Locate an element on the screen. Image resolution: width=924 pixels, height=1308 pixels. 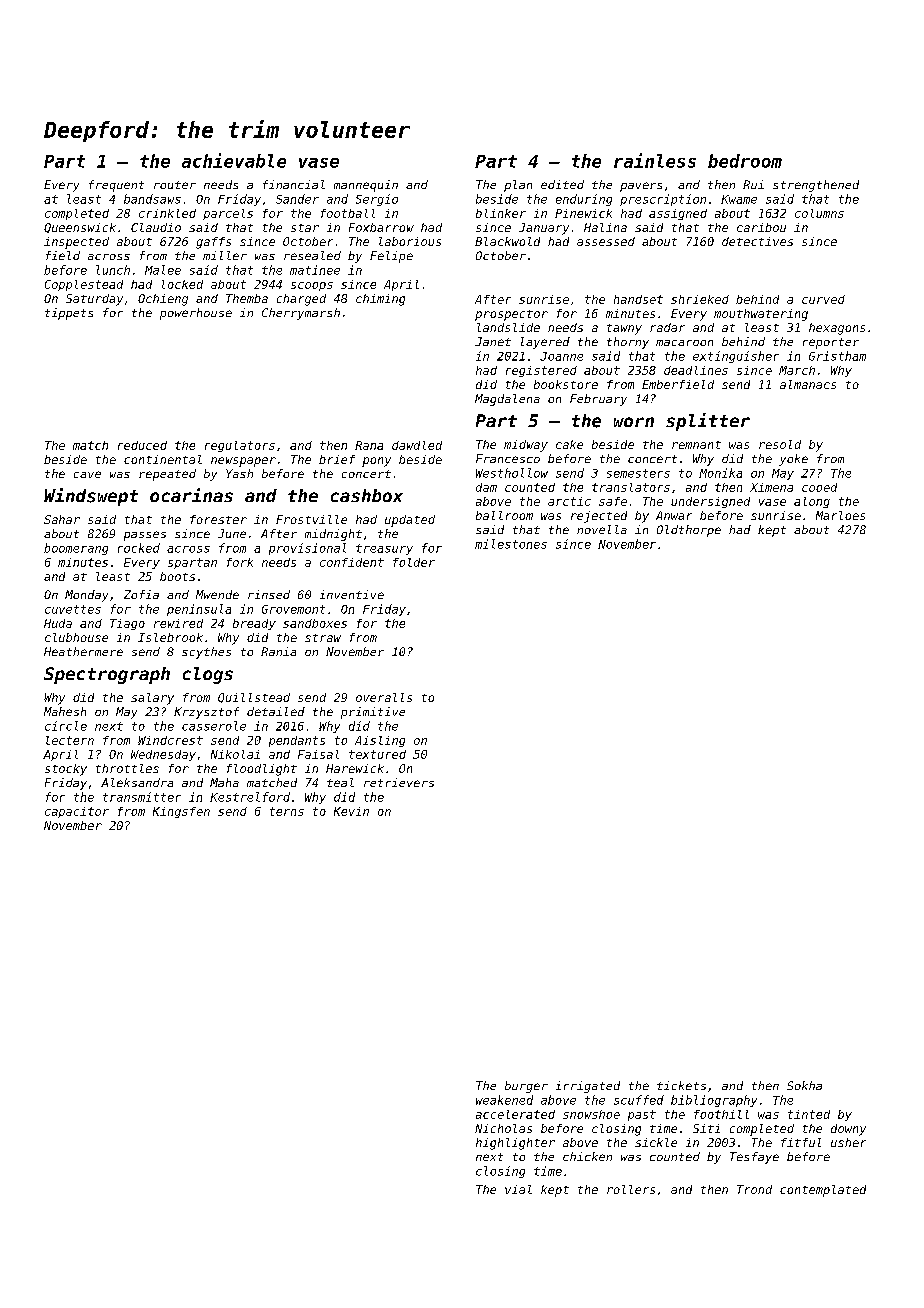
bedroom is located at coordinates (745, 161).
